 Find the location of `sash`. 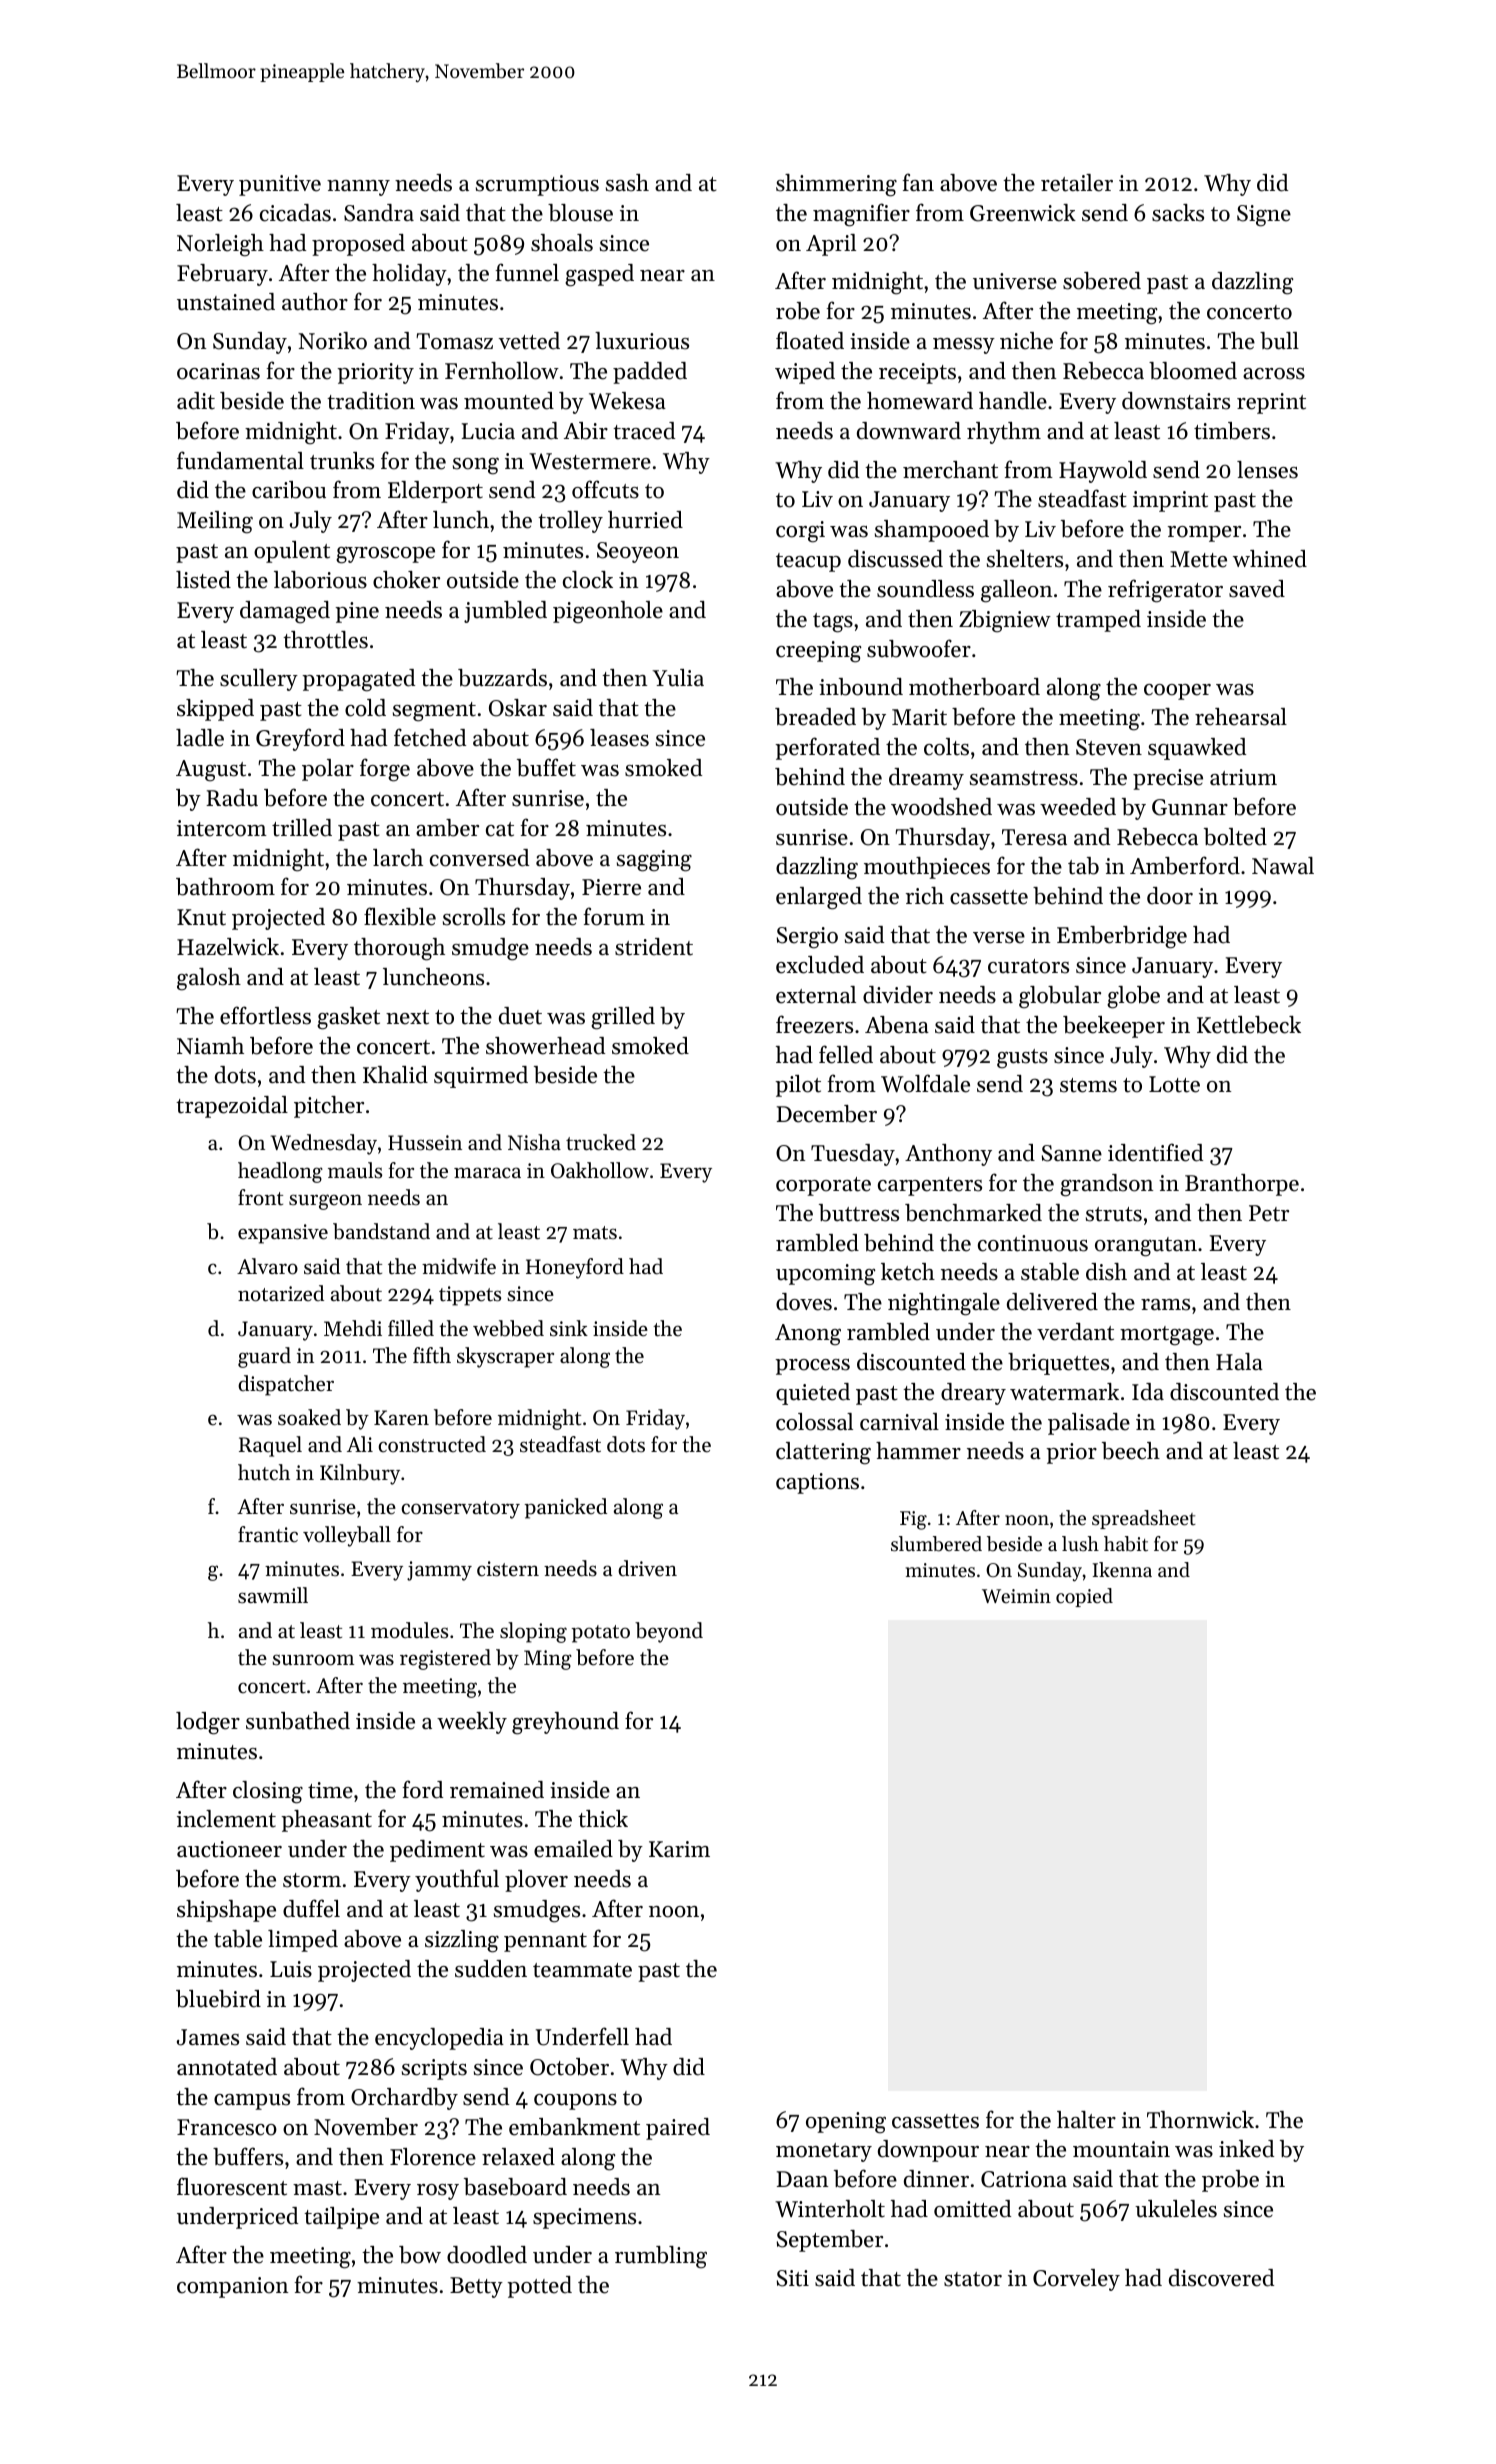

sash is located at coordinates (627, 183).
